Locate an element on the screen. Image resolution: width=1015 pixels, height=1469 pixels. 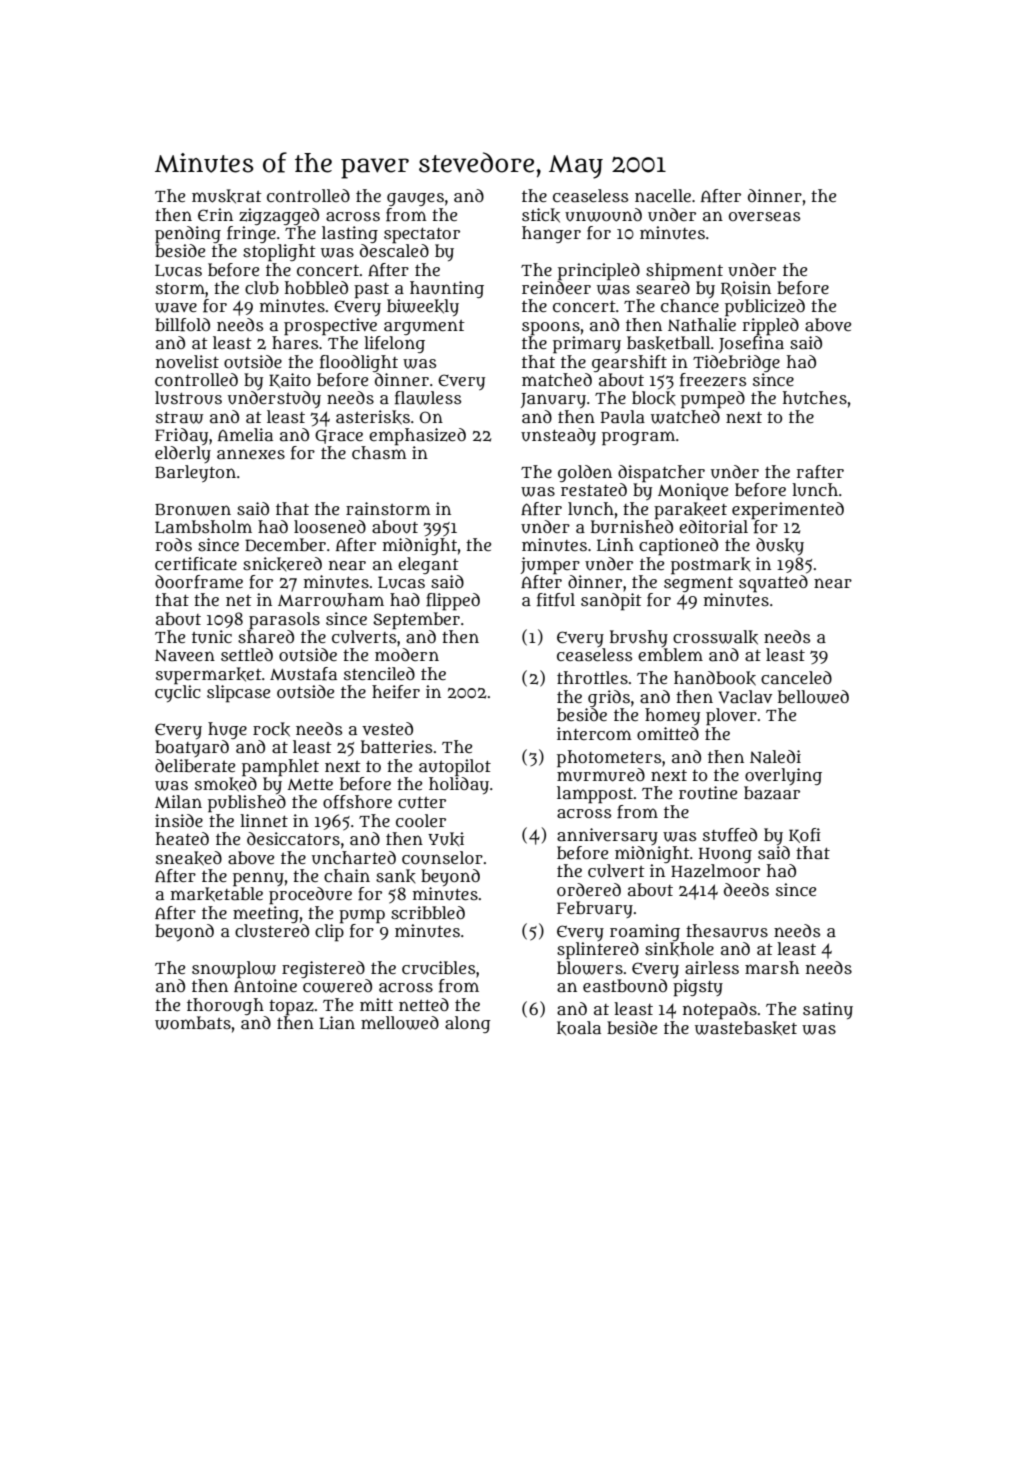
lustrous is located at coordinates (188, 398).
